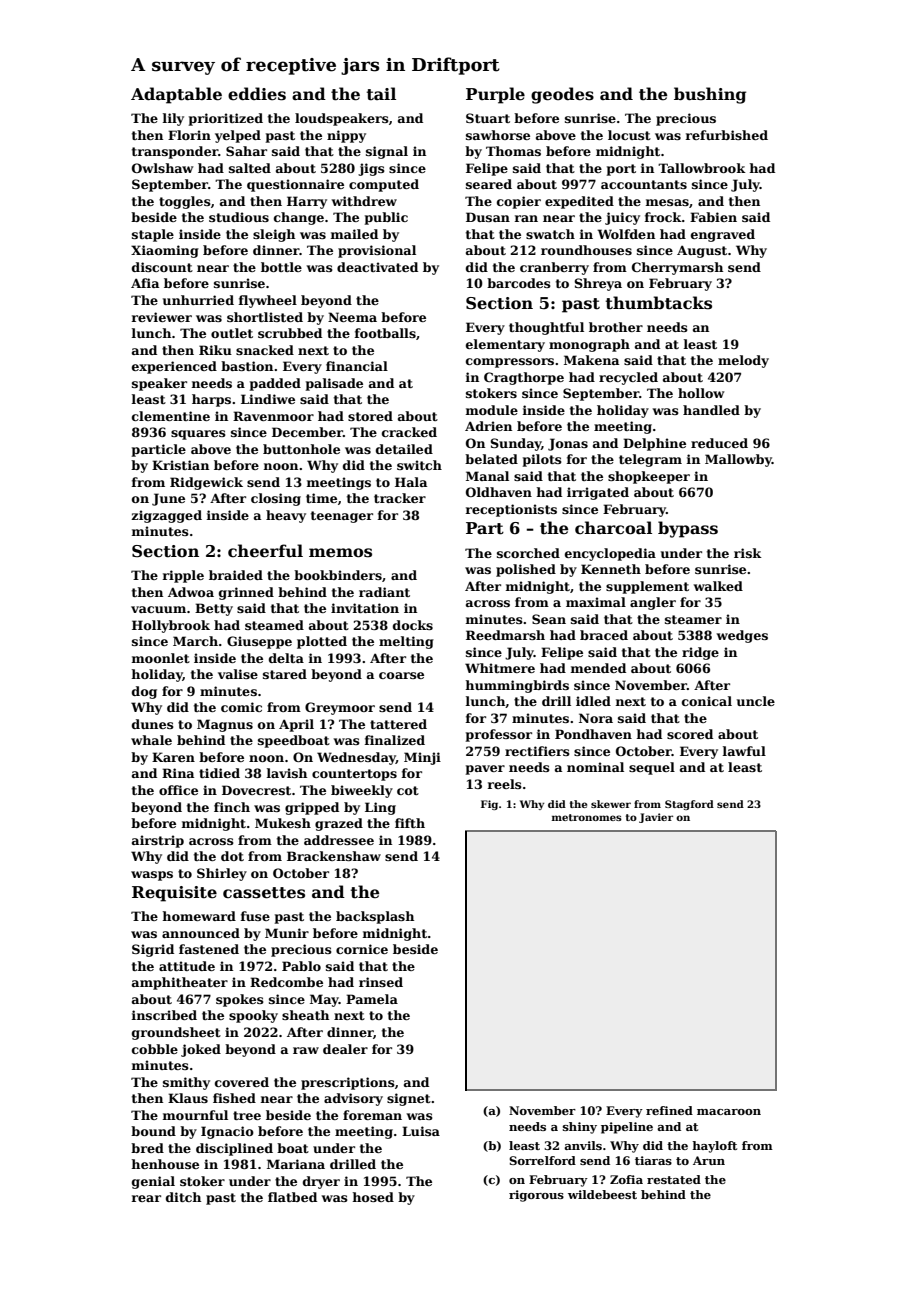 The height and width of the page is (1316, 908). What do you see at coordinates (602, 1194) in the page?
I see `wildebeest` at bounding box center [602, 1194].
